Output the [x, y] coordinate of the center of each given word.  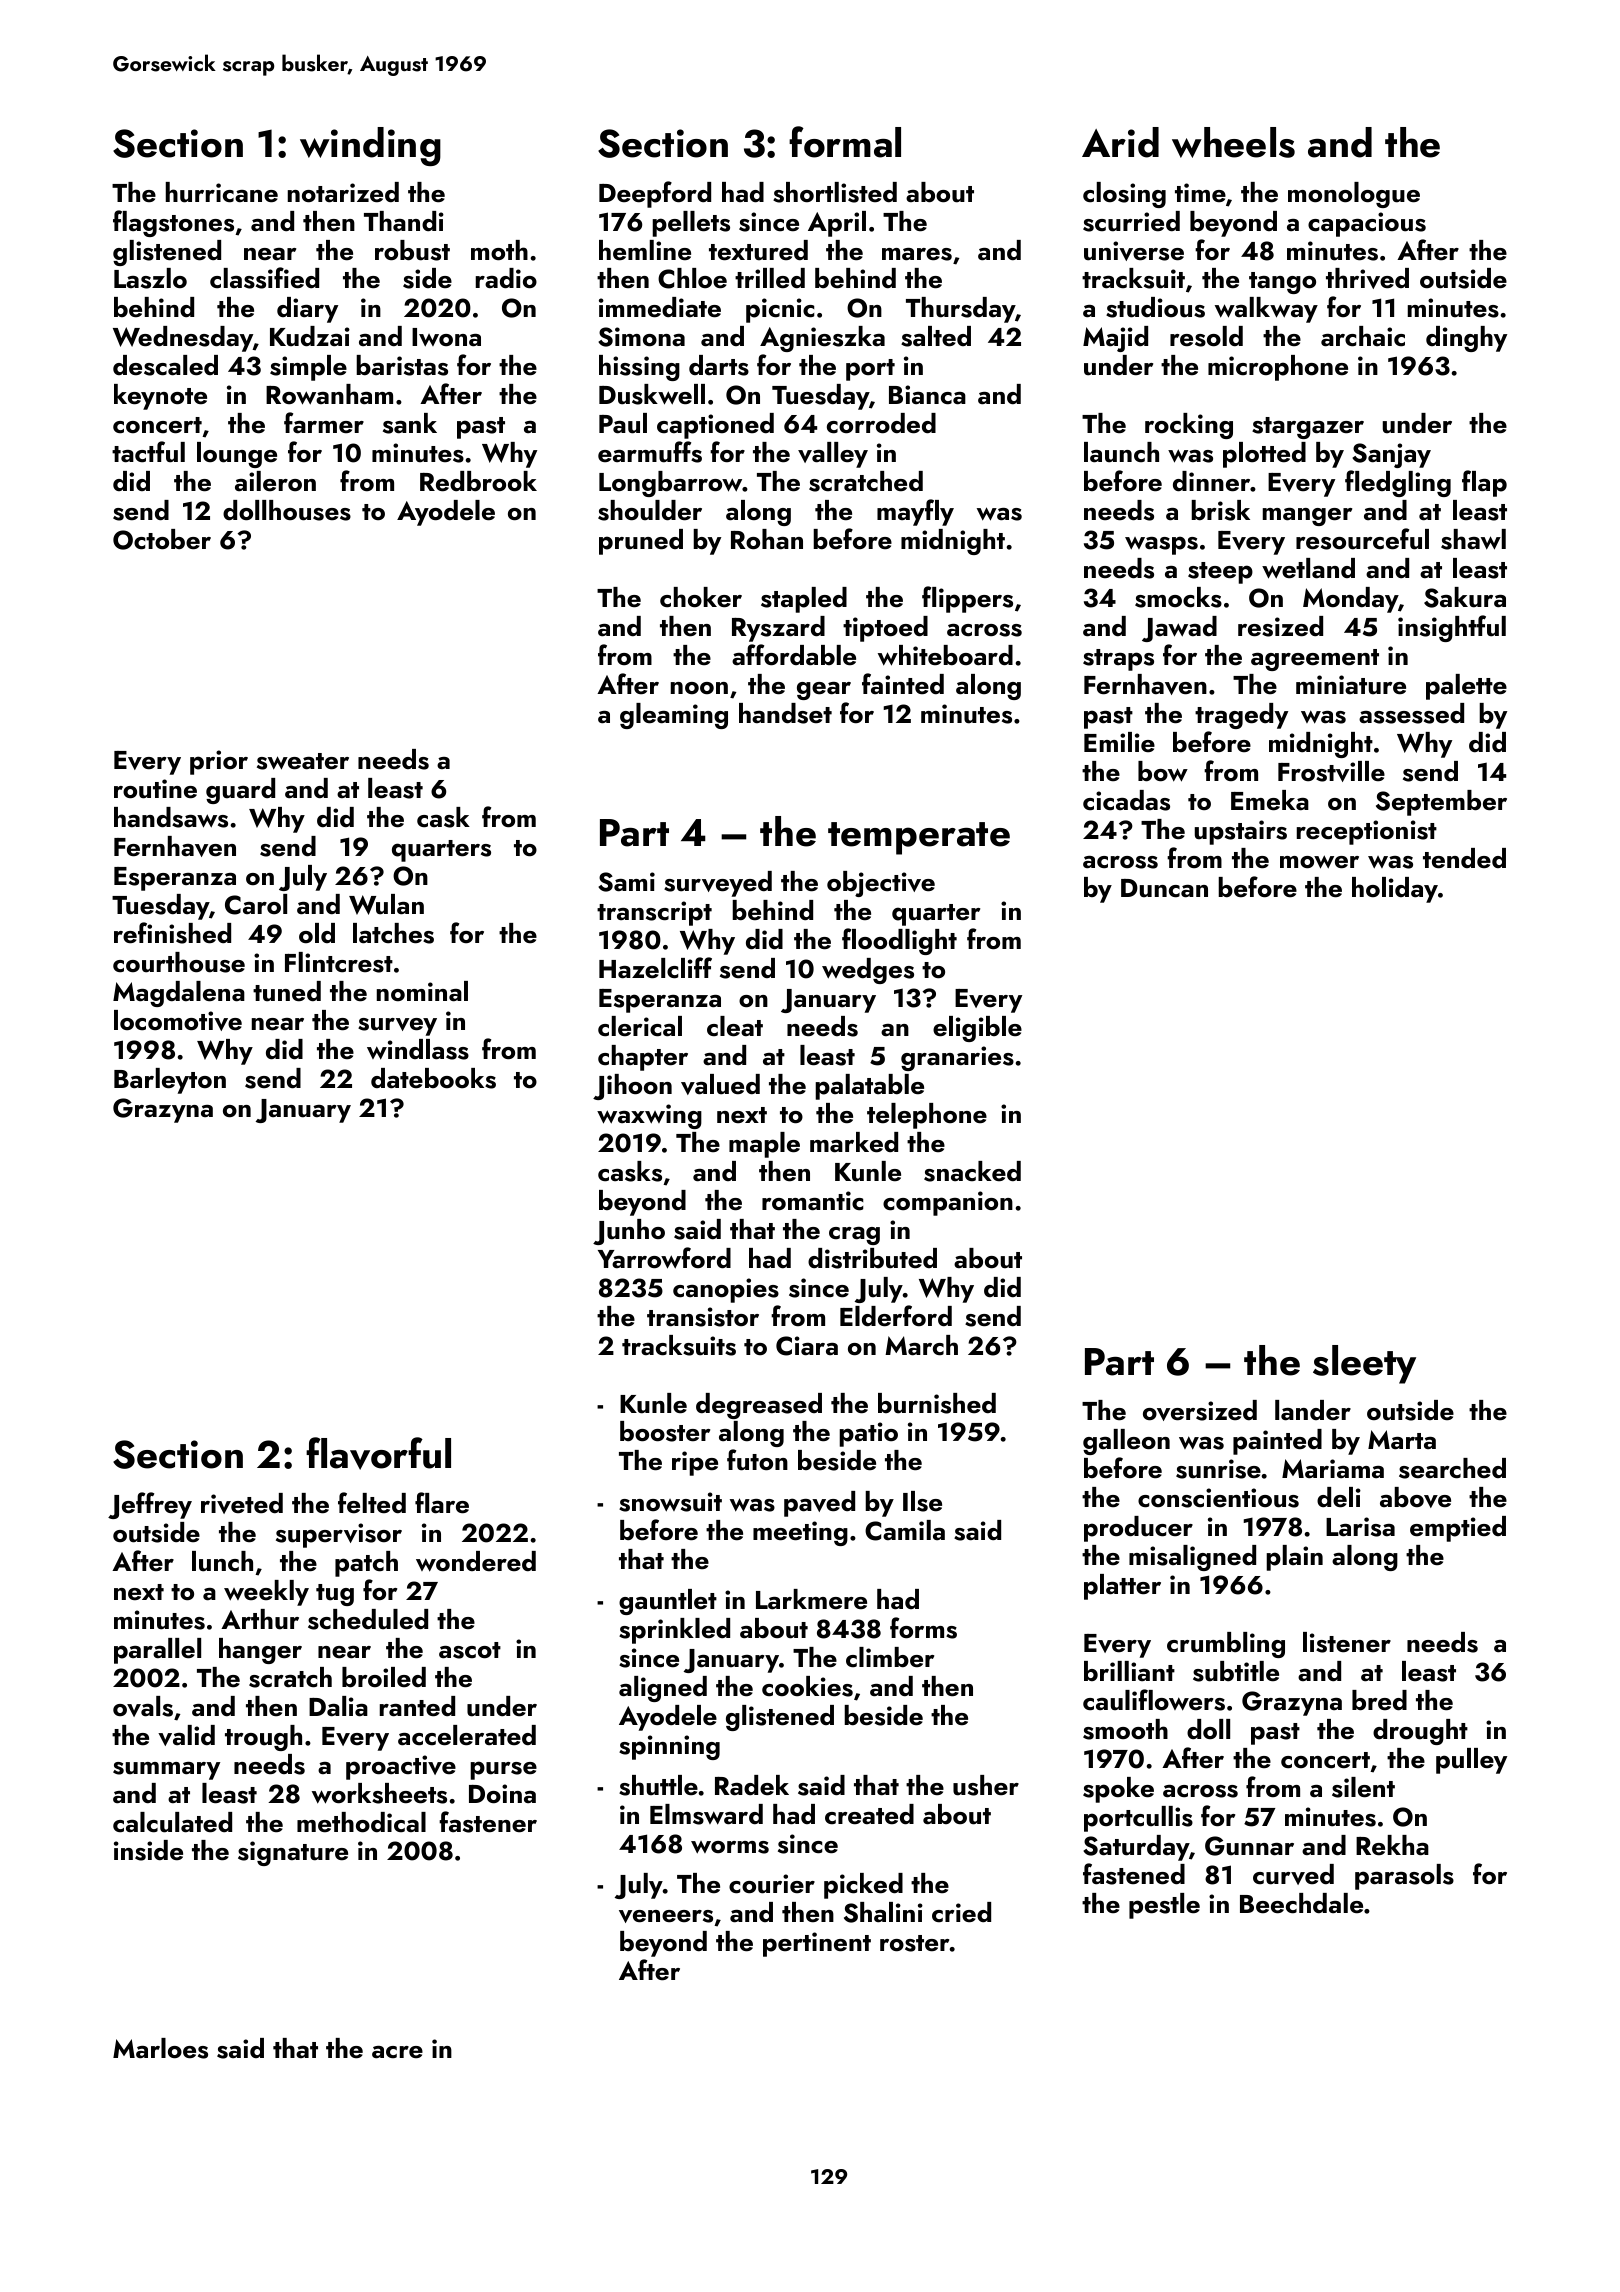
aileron [275, 481]
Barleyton [170, 1081]
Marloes [160, 2048]
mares [917, 254]
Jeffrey [150, 1505]
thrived [1367, 278]
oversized [1200, 1410]
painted [1277, 1442]
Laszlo [150, 278]
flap [1484, 483]
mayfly [915, 512]
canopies [726, 1290]
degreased [759, 1406]
